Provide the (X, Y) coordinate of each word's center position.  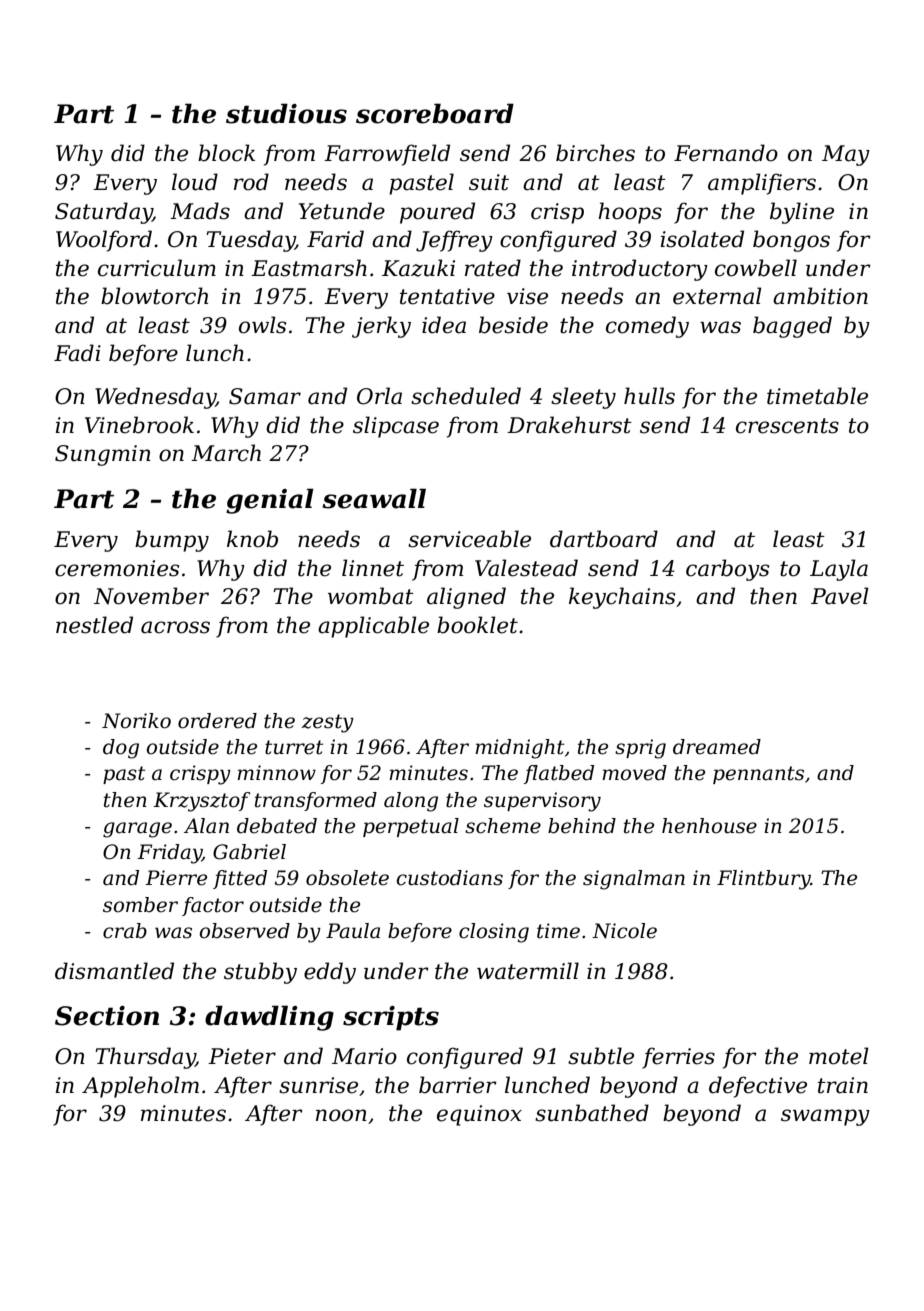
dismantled (114, 971)
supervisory (542, 802)
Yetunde (342, 211)
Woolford (104, 241)
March (226, 453)
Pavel (840, 596)
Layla (839, 570)
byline (802, 213)
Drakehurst (569, 425)
